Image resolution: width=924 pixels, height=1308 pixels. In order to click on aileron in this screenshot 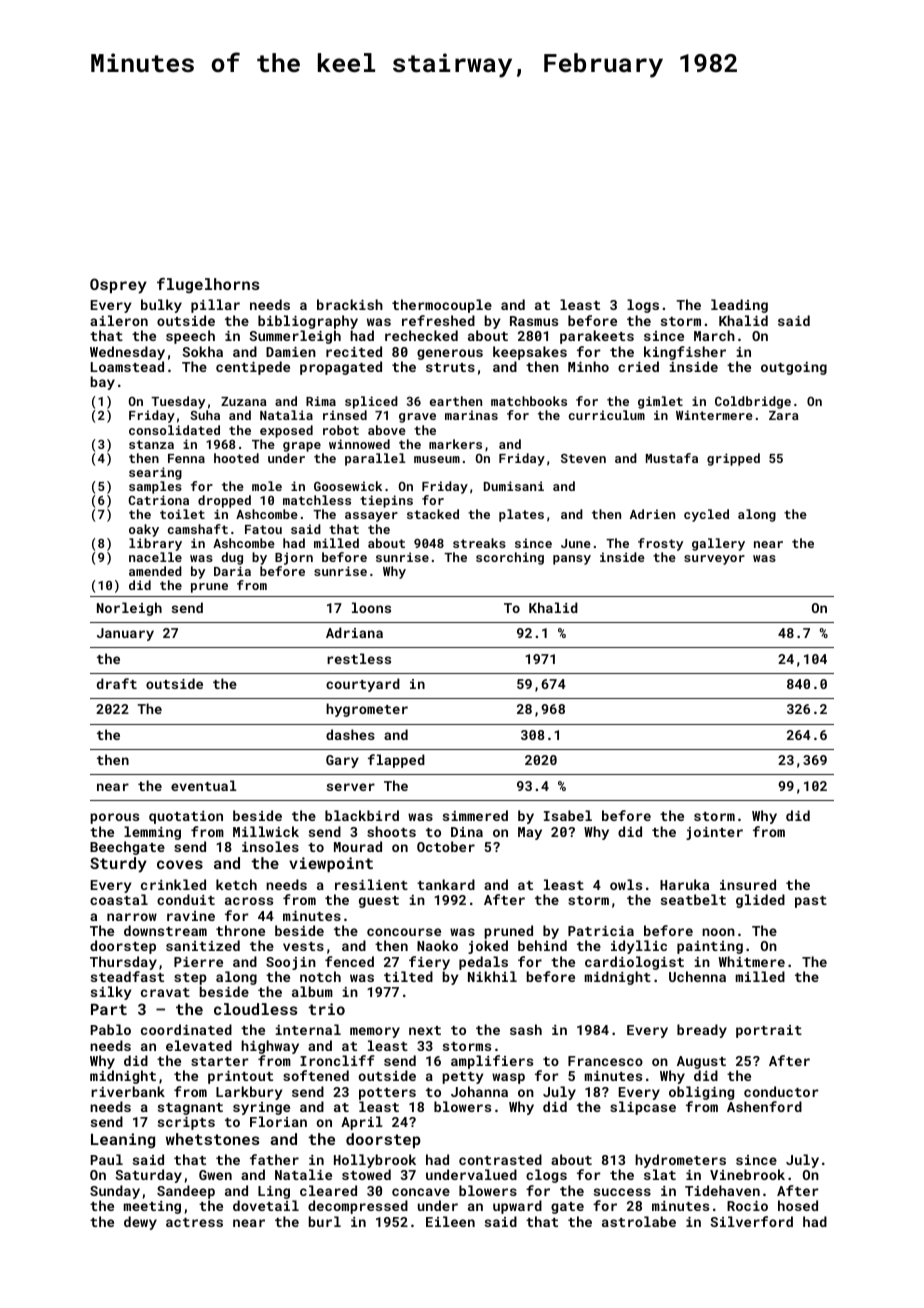, I will do `click(119, 320)`.
